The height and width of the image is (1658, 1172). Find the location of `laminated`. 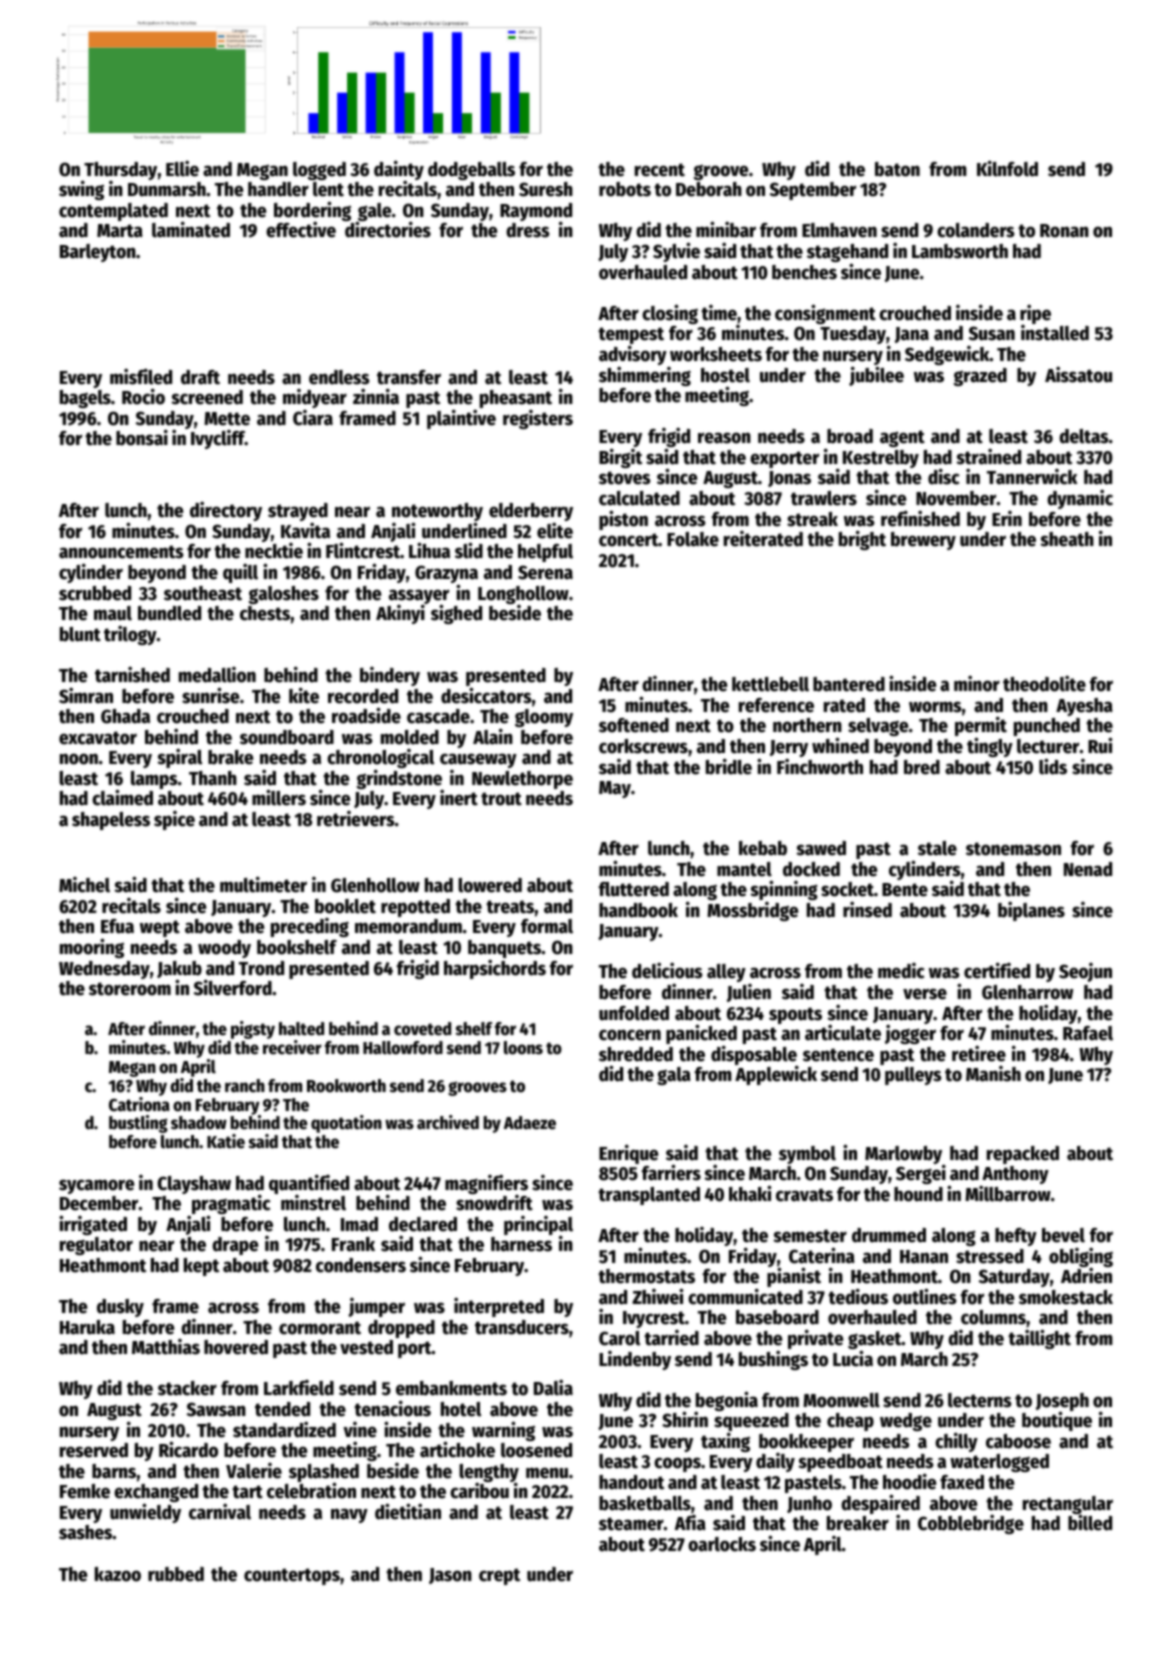

laminated is located at coordinates (191, 229).
